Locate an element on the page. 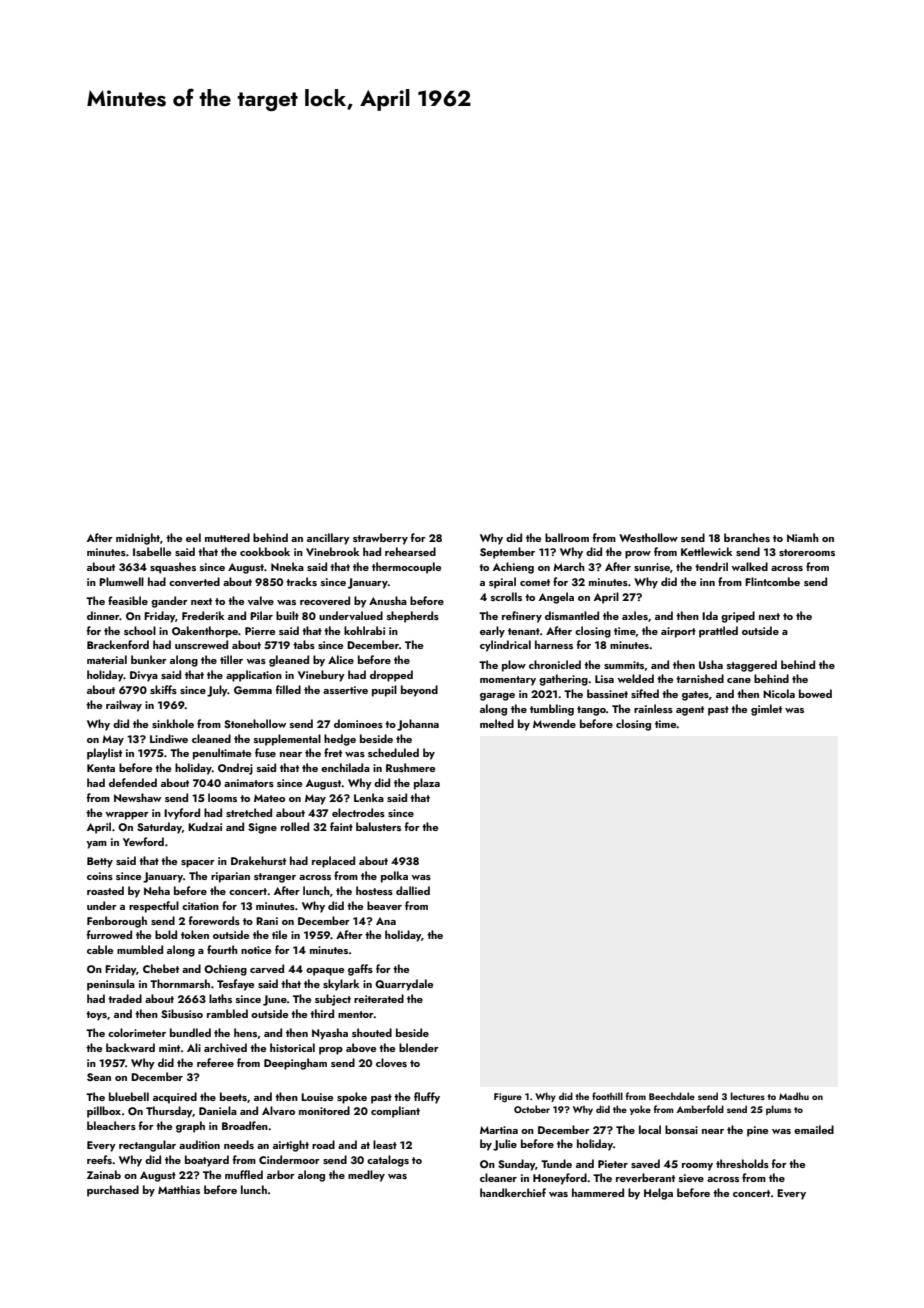 This page has height=1308, width=924. yam is located at coordinates (96, 845).
